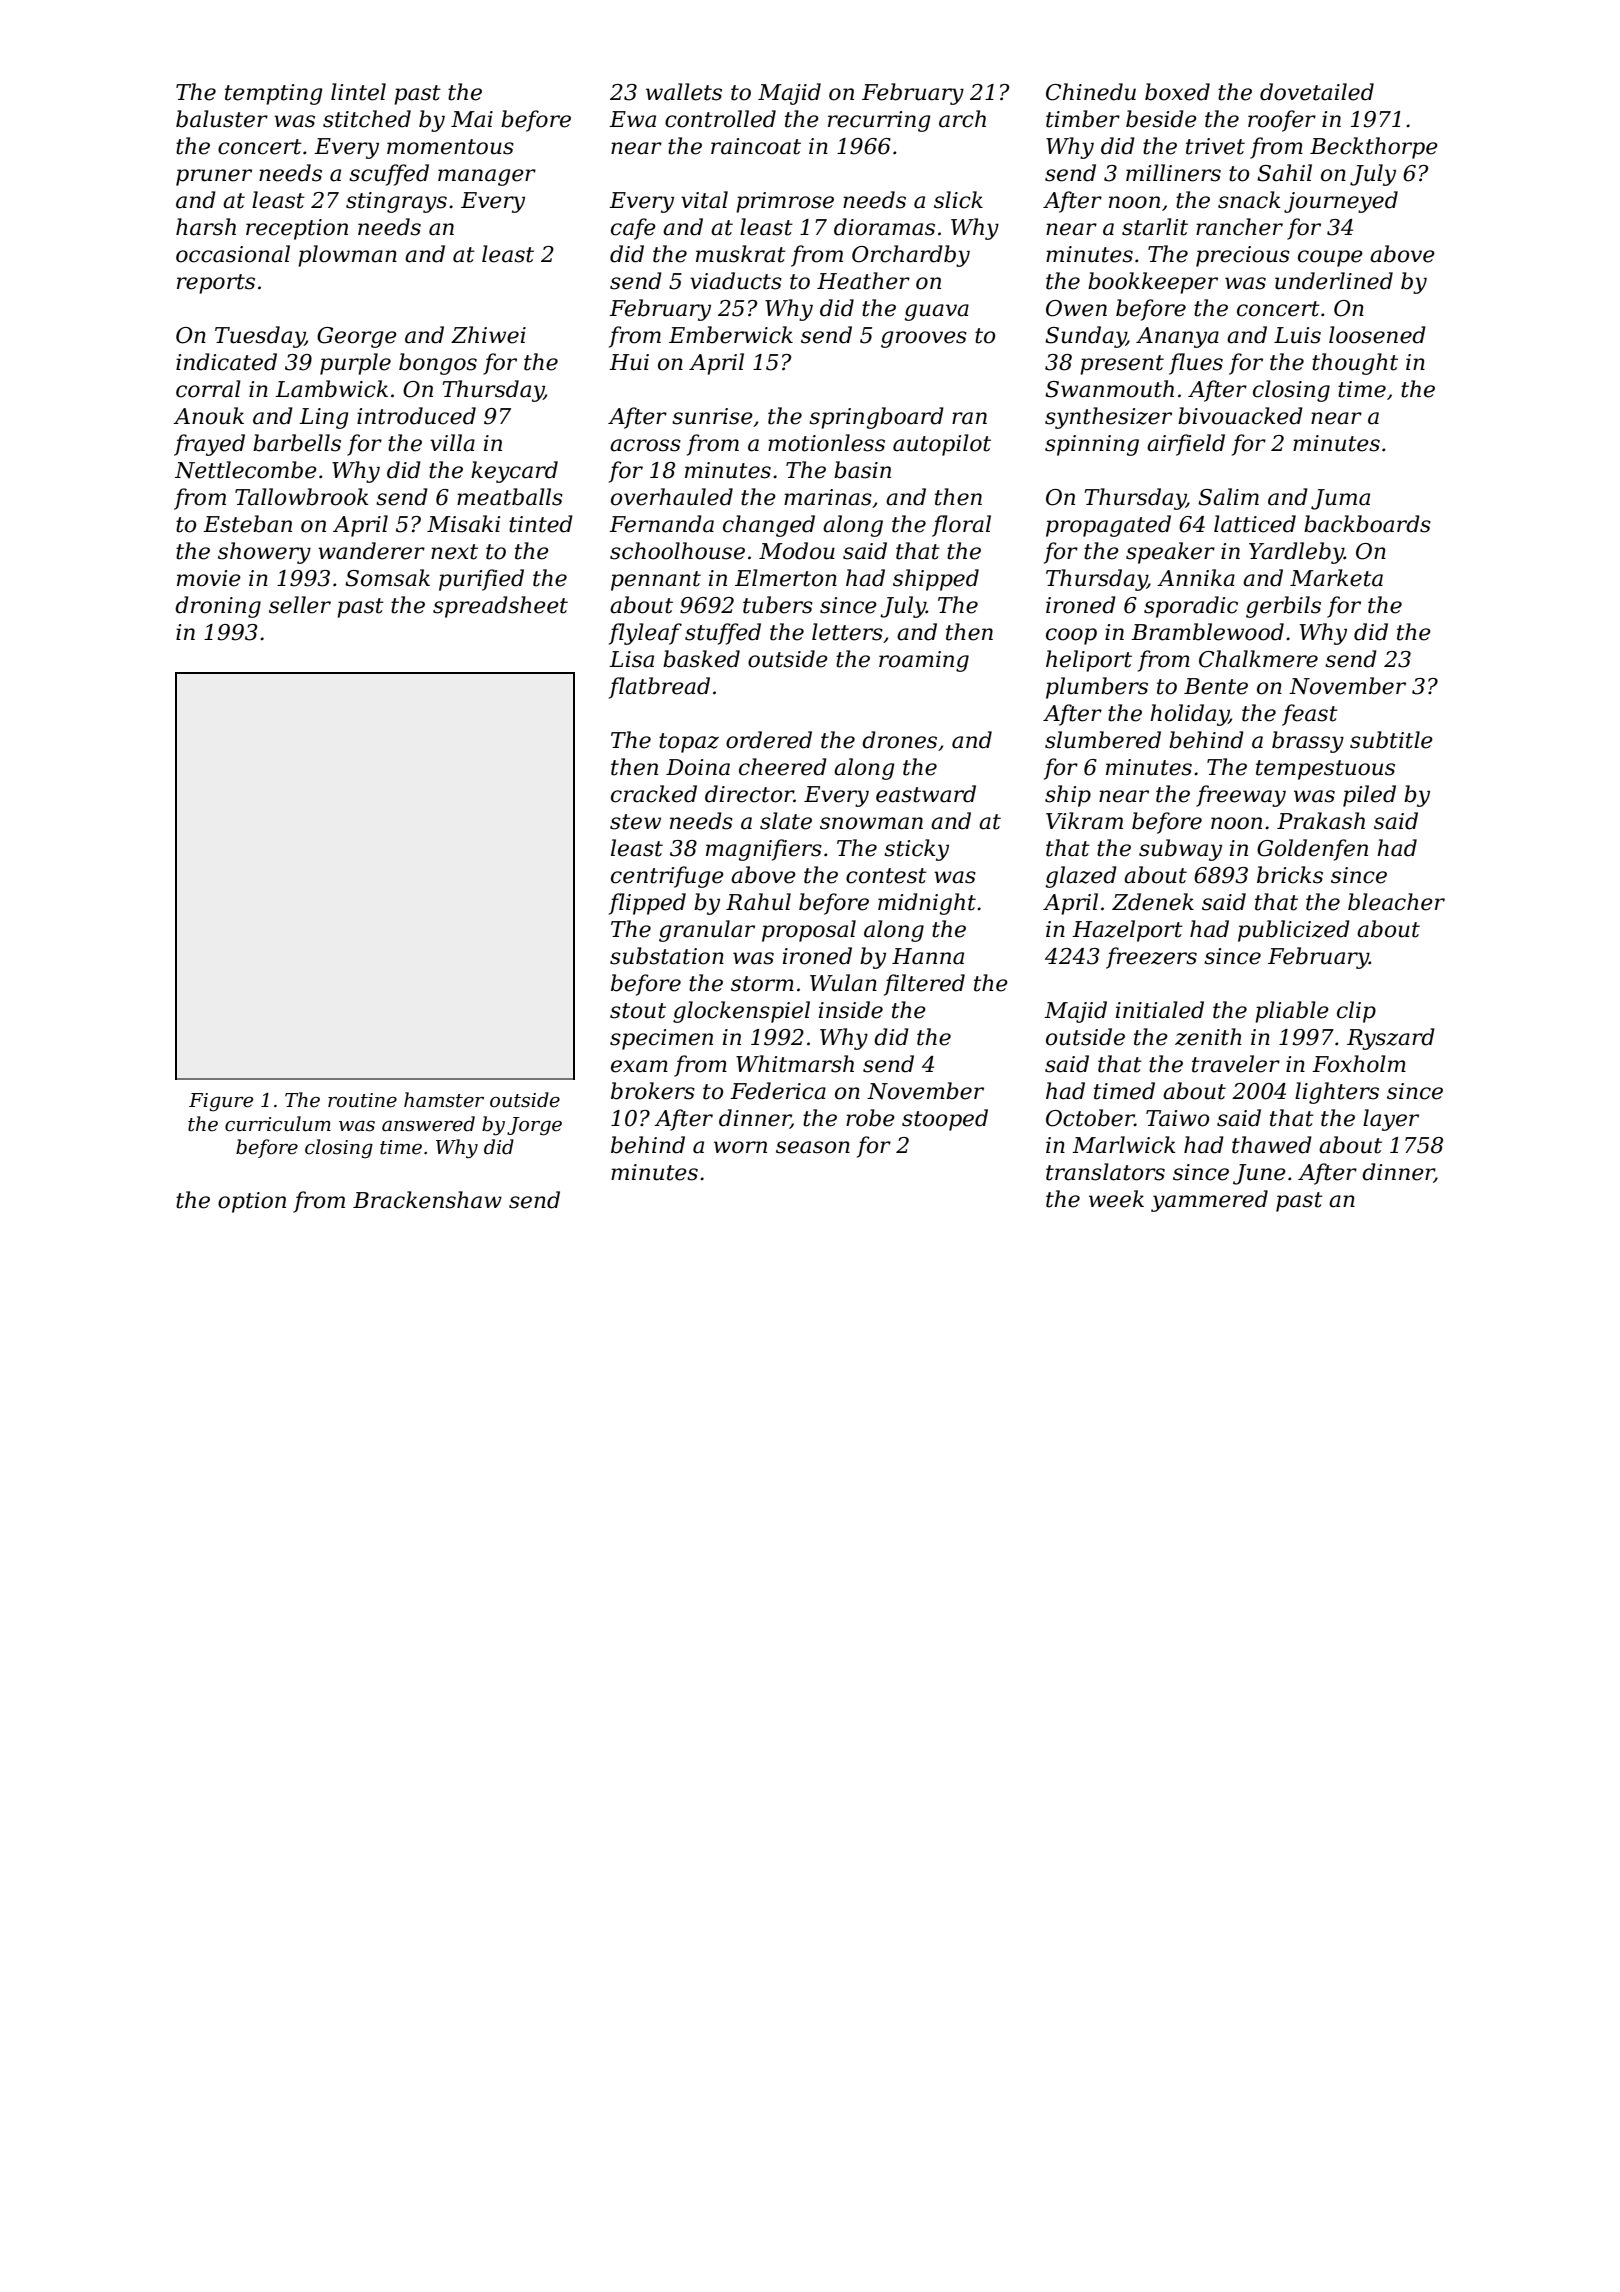  Describe the element at coordinates (1283, 607) in the screenshot. I see `gerbils` at that location.
